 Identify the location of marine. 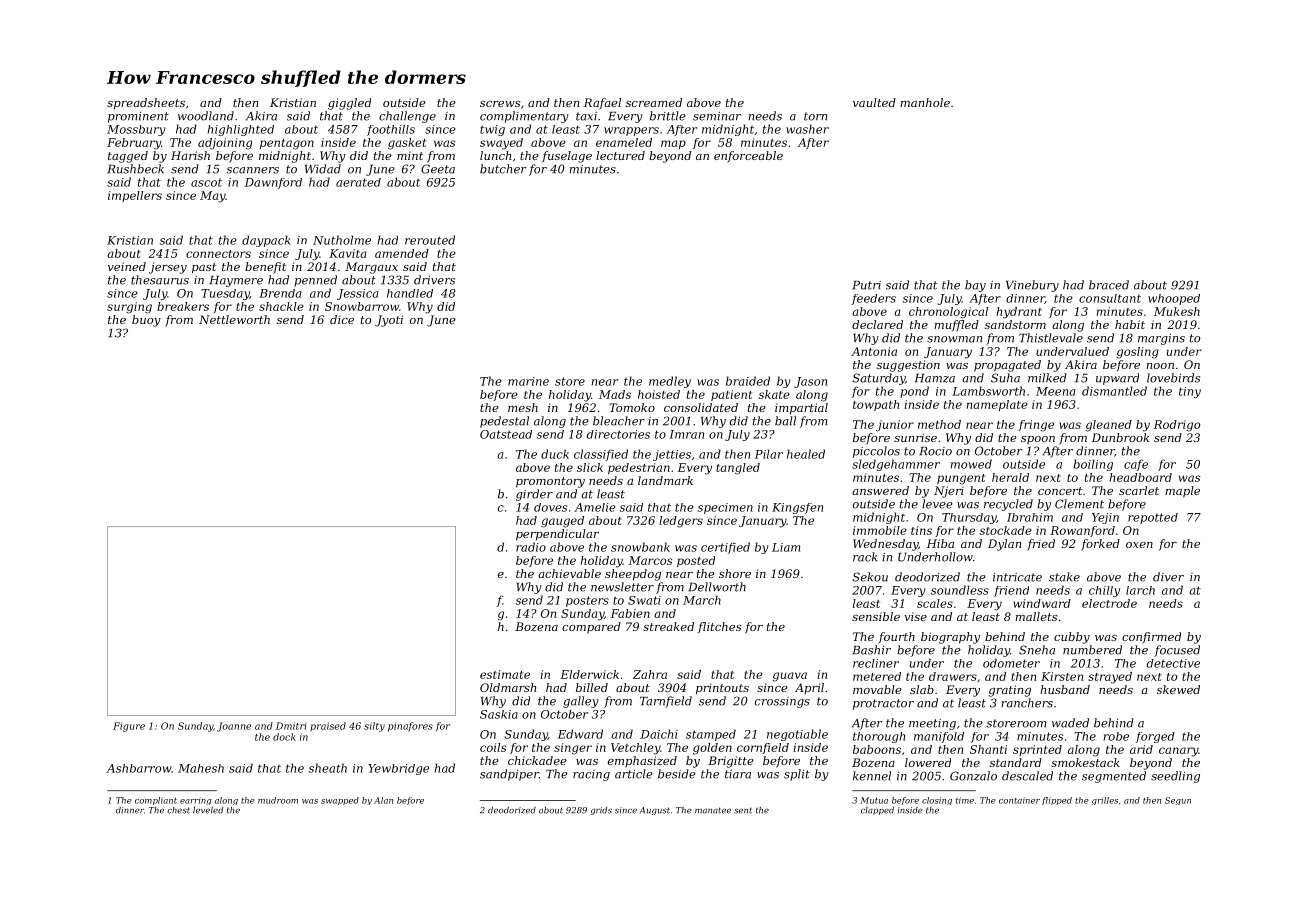
(528, 381).
